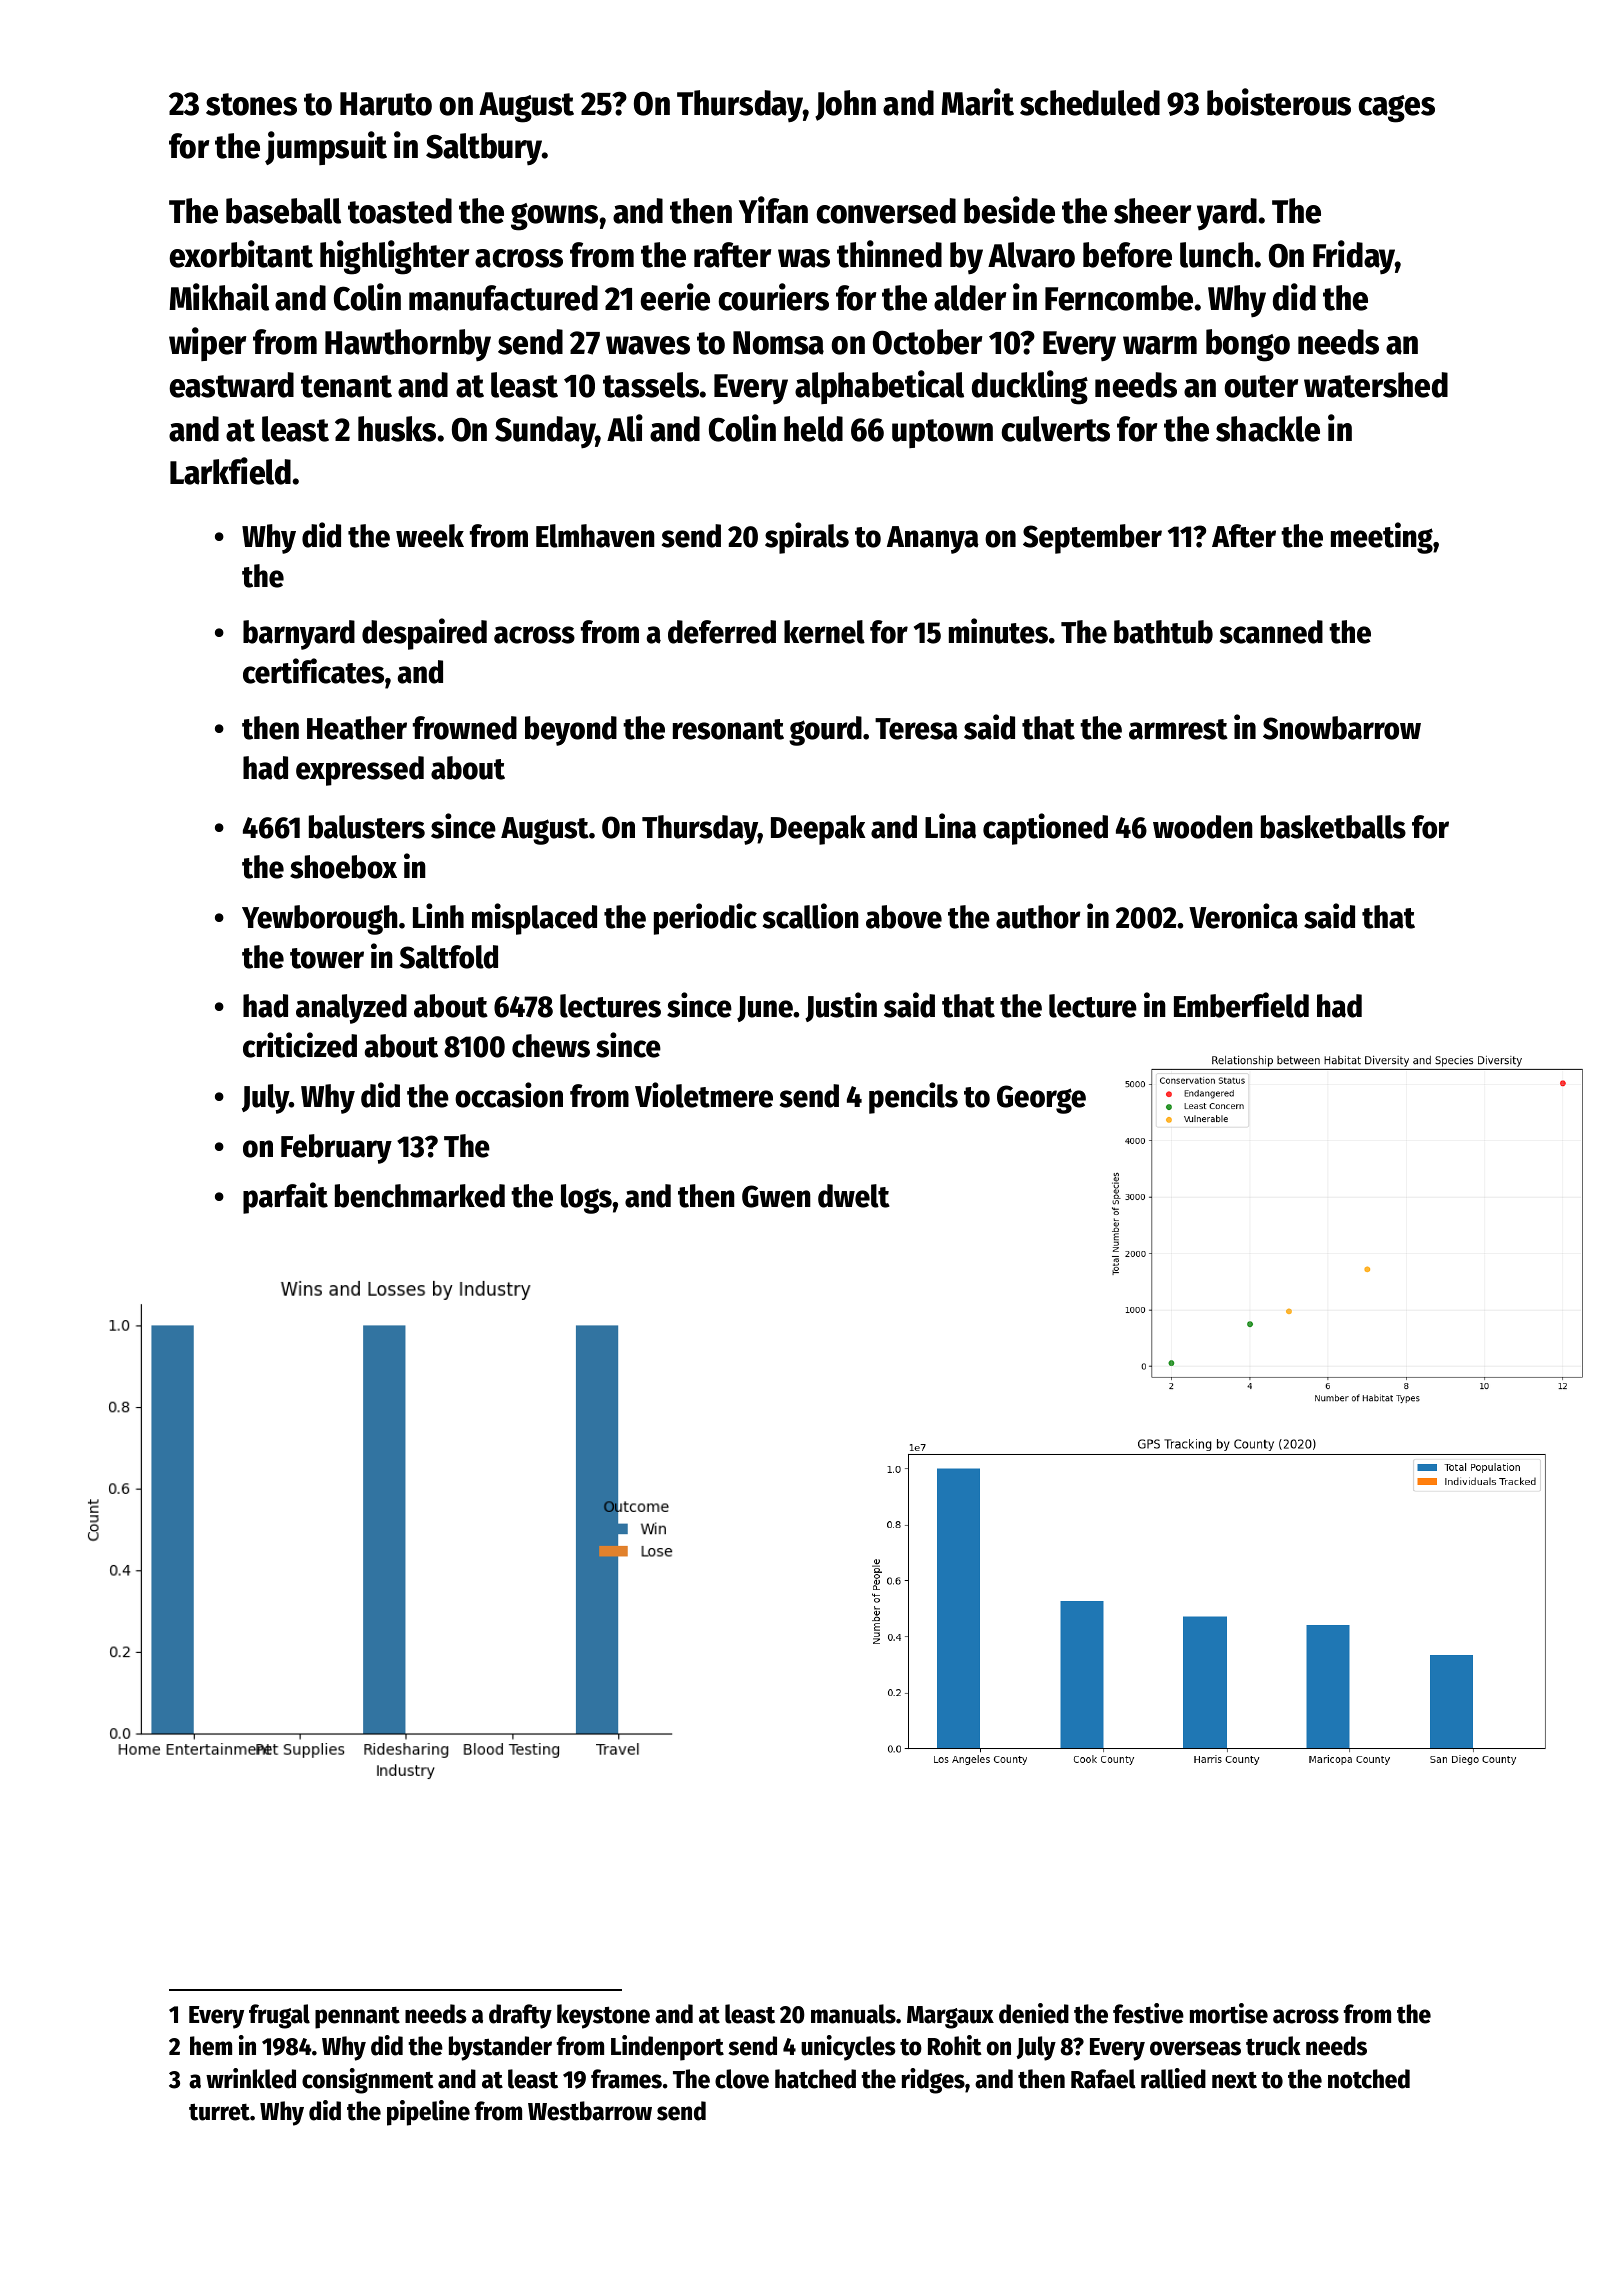 The height and width of the screenshot is (2292, 1620). What do you see at coordinates (807, 538) in the screenshot?
I see `spirals` at bounding box center [807, 538].
